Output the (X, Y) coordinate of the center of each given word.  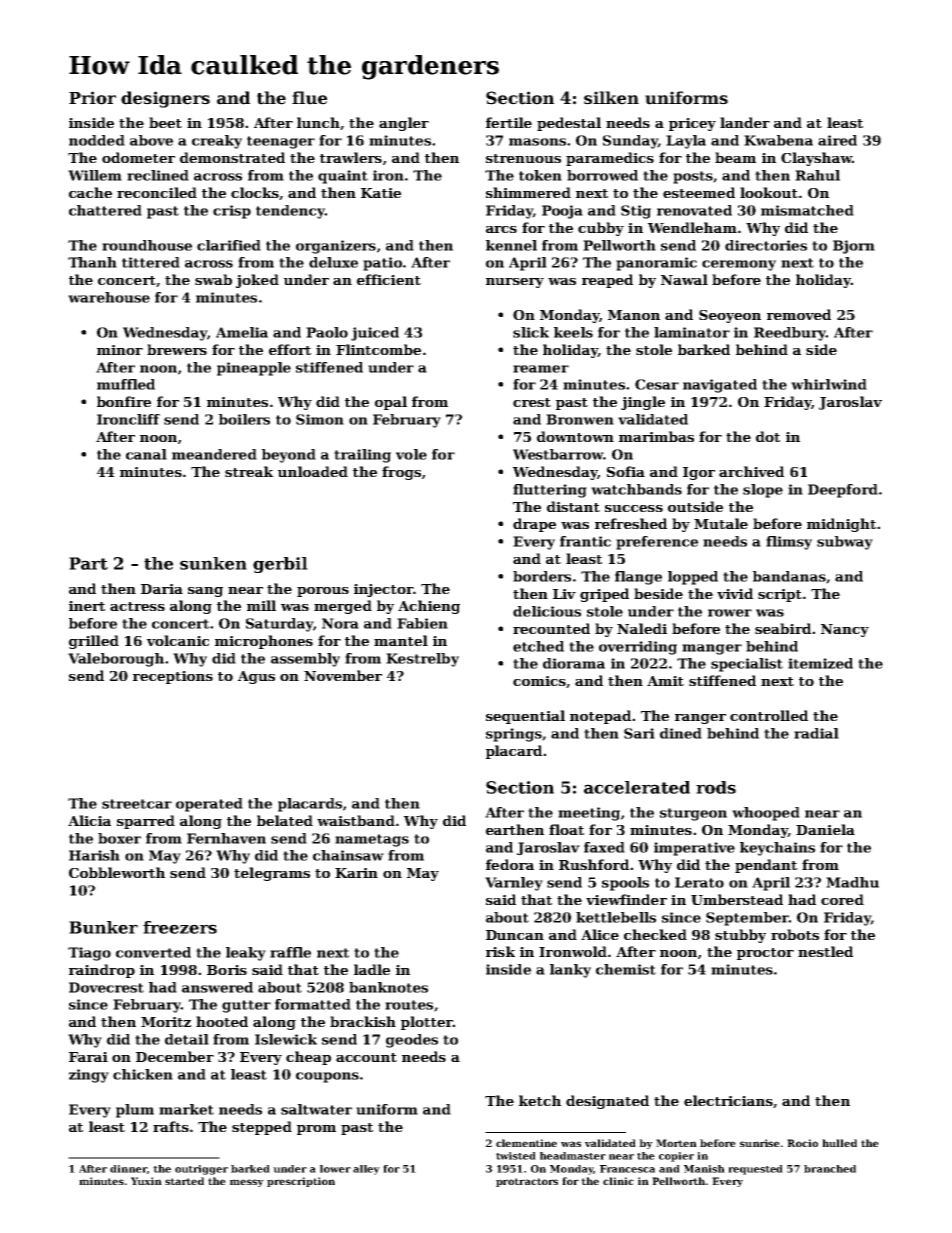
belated (285, 820)
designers (165, 99)
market (186, 1109)
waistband (356, 820)
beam (735, 157)
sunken (213, 563)
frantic (585, 541)
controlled (769, 715)
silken (611, 98)
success (634, 508)
